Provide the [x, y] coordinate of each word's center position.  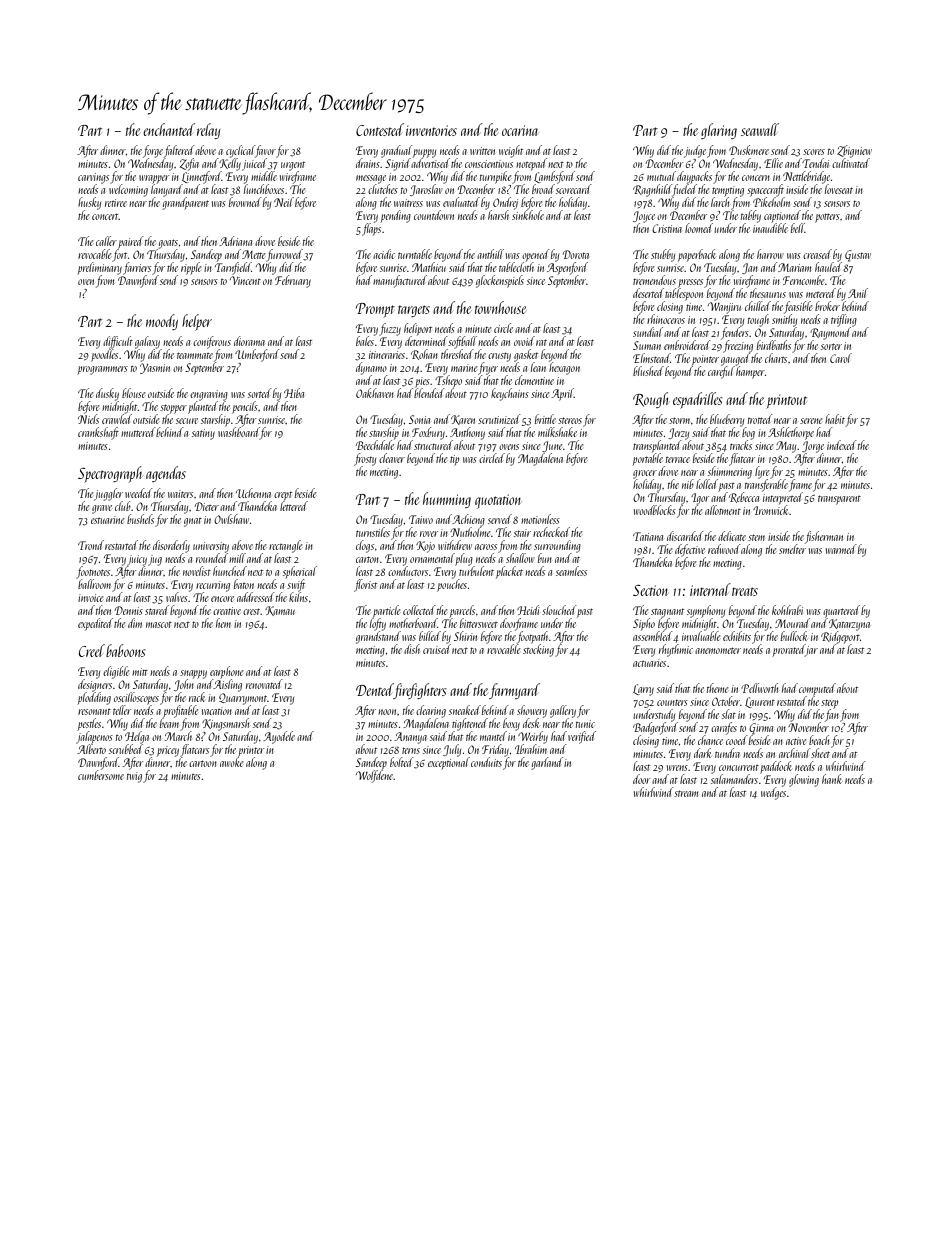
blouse [134, 393]
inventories [431, 130]
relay [208, 131]
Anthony [467, 433]
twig [134, 777]
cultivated [851, 163]
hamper [750, 372]
